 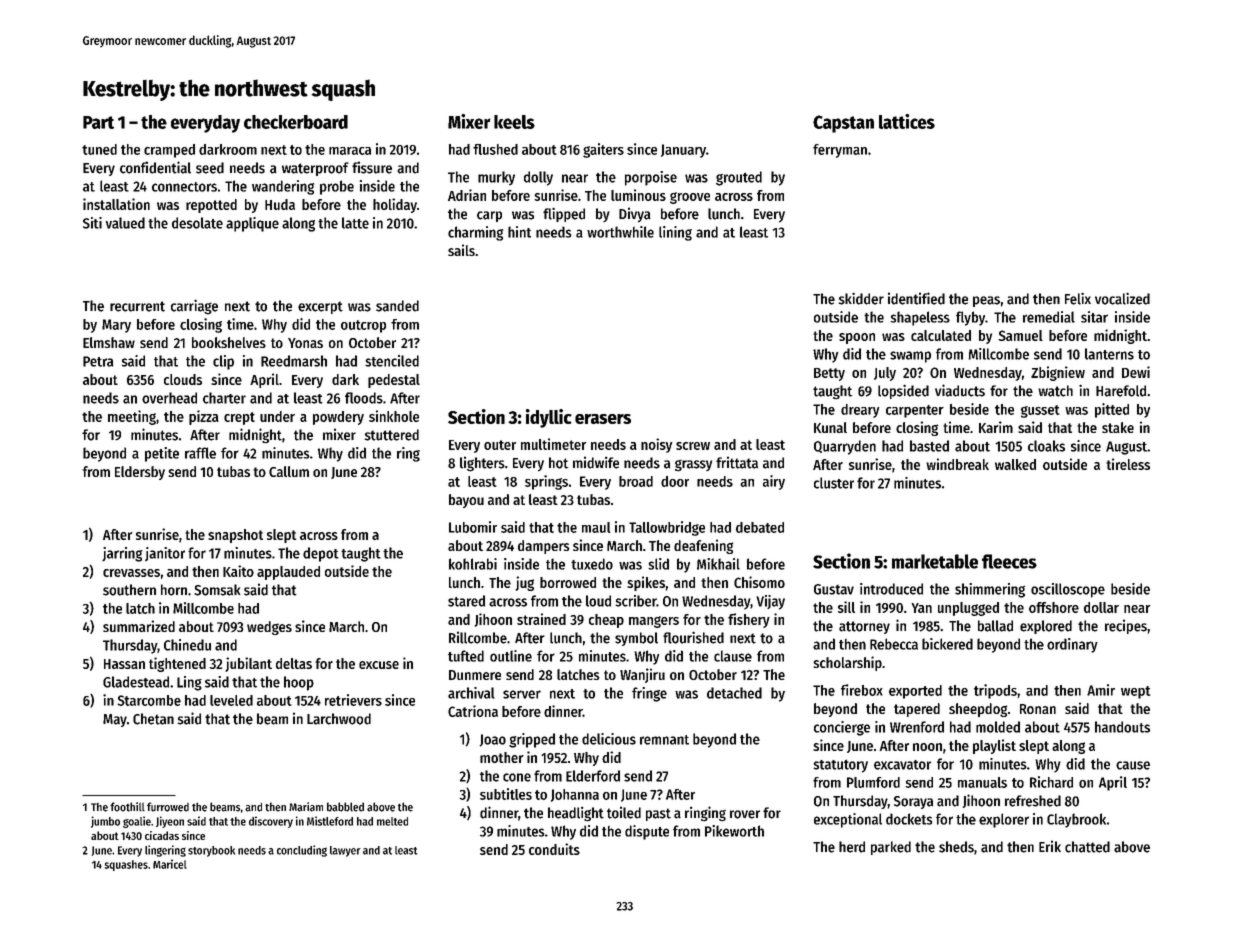 I want to click on Maricel, so click(x=170, y=864).
